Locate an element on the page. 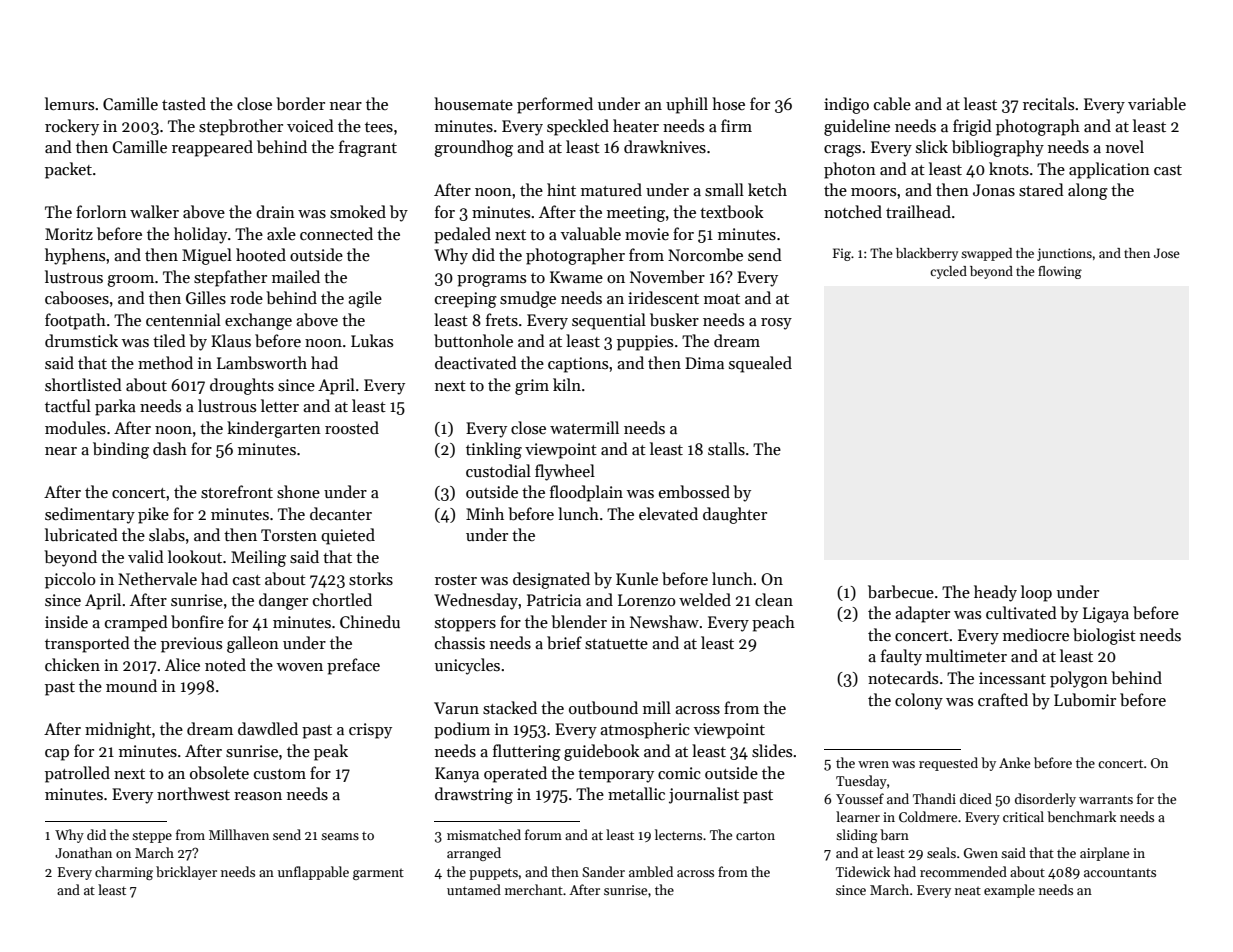 Image resolution: width=1233 pixels, height=952 pixels. movie is located at coordinates (647, 234).
